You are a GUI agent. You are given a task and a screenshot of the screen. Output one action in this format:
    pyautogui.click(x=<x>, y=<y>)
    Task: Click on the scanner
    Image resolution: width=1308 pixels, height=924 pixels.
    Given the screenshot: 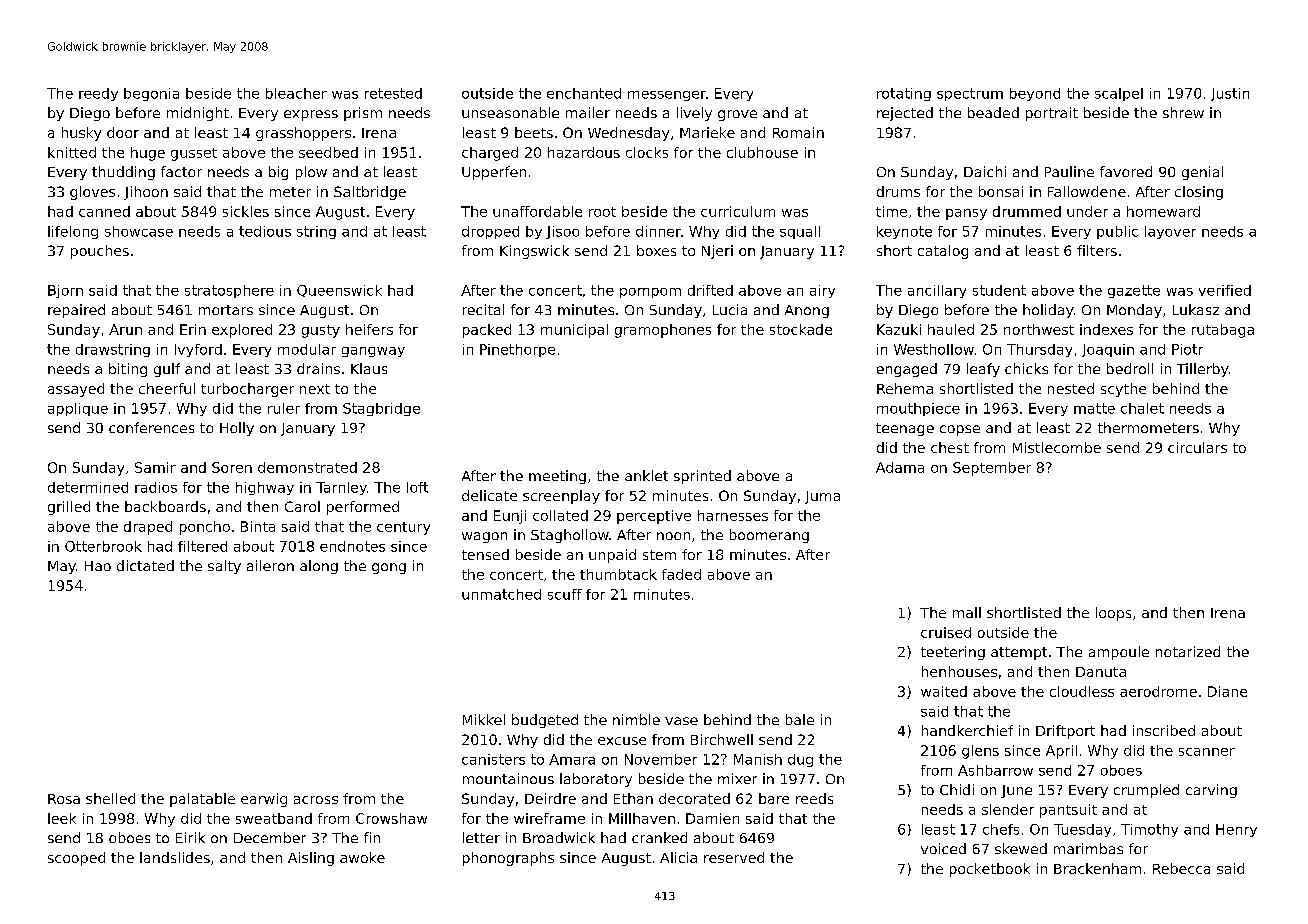 What is the action you would take?
    pyautogui.click(x=1207, y=752)
